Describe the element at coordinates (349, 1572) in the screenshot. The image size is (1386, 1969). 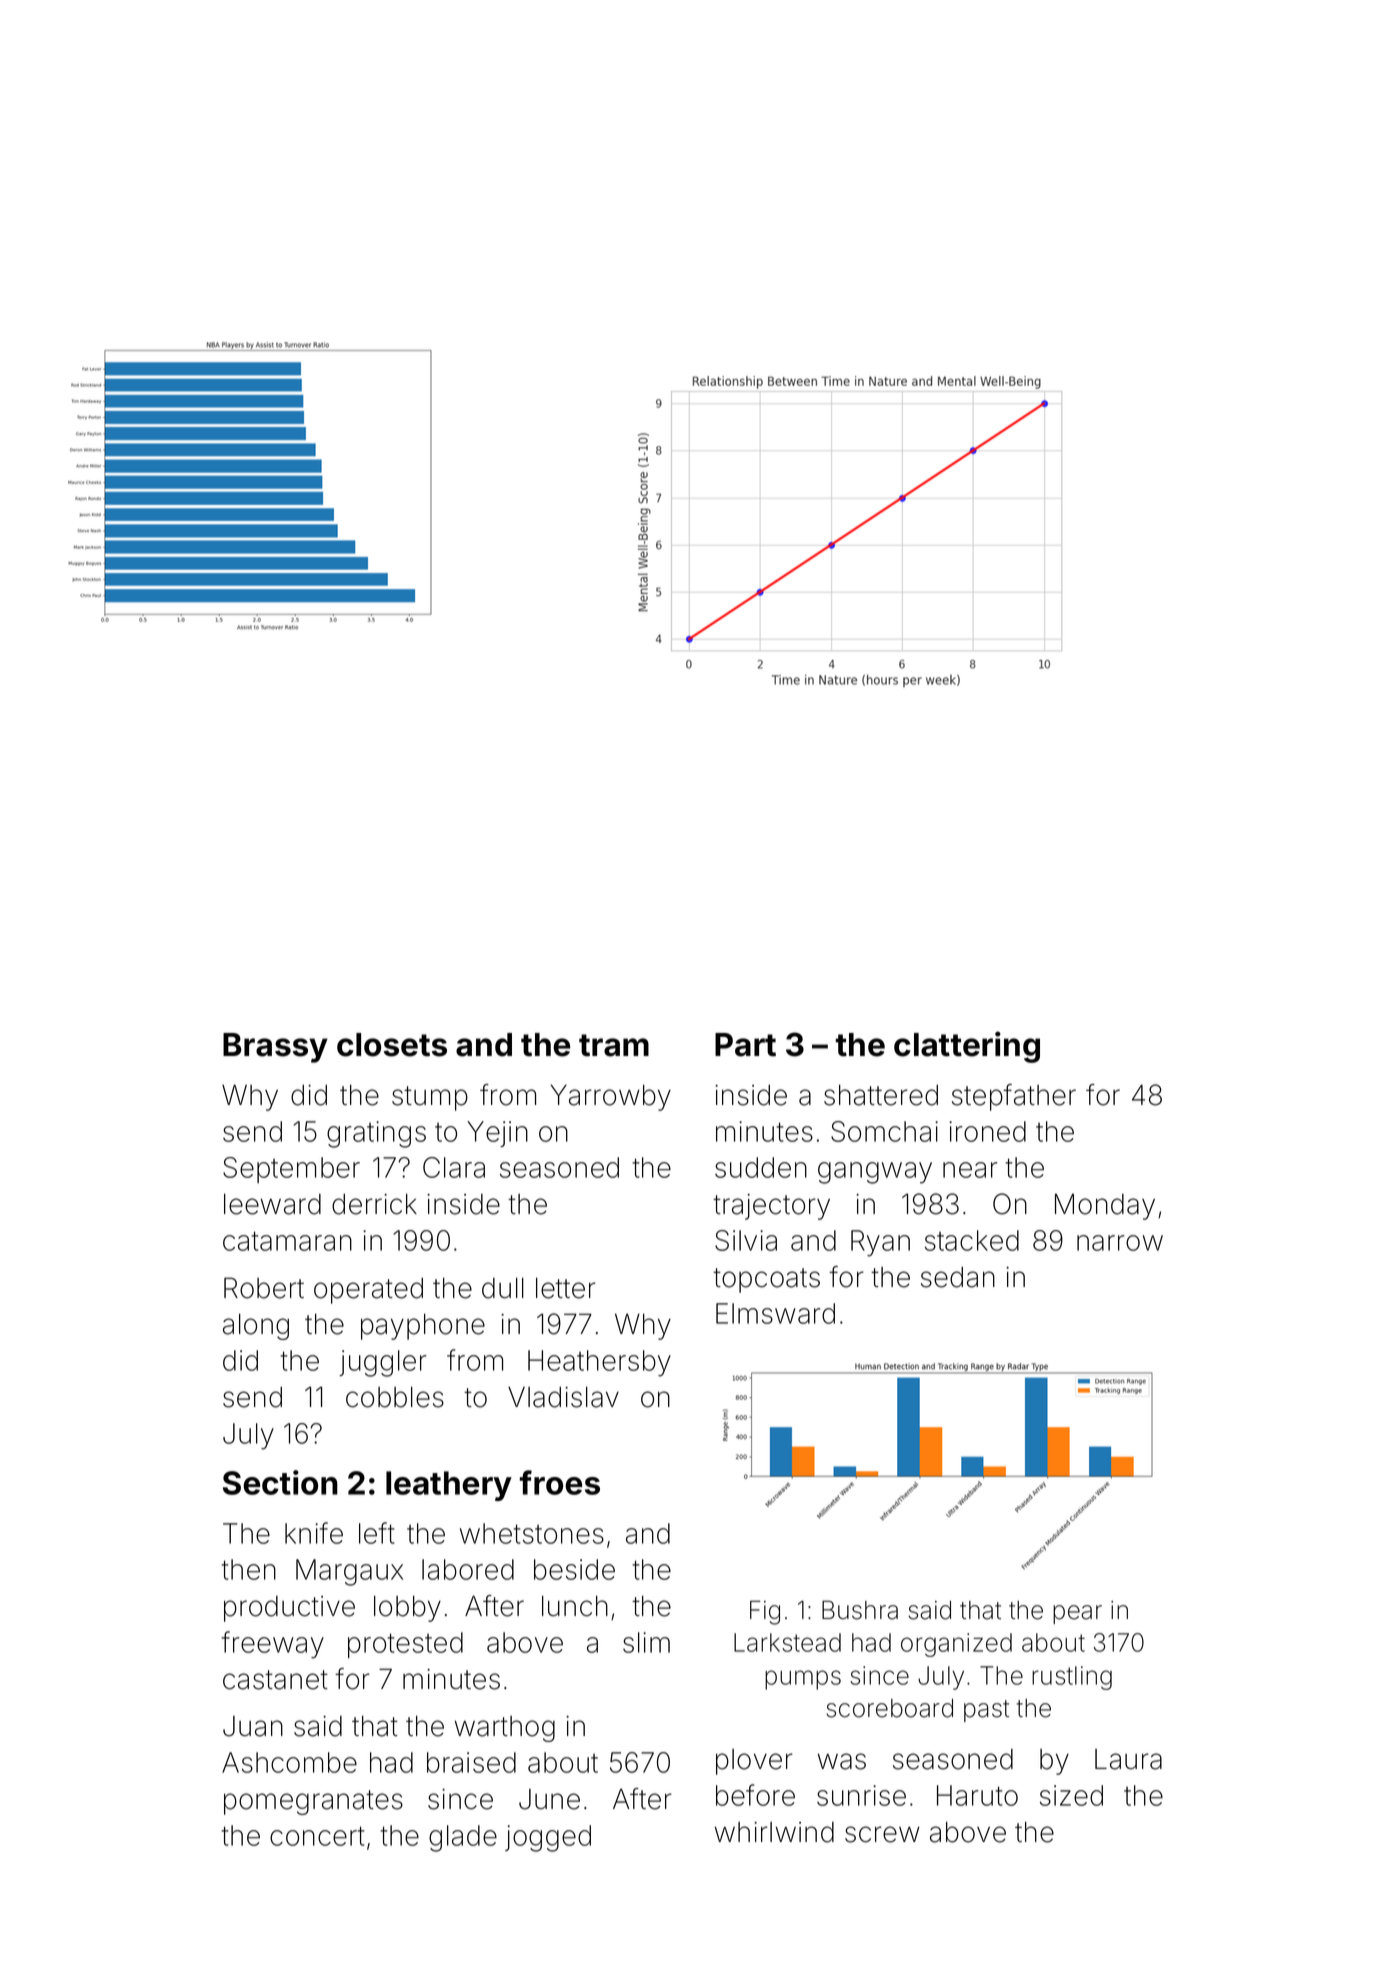
I see `Margaux` at that location.
